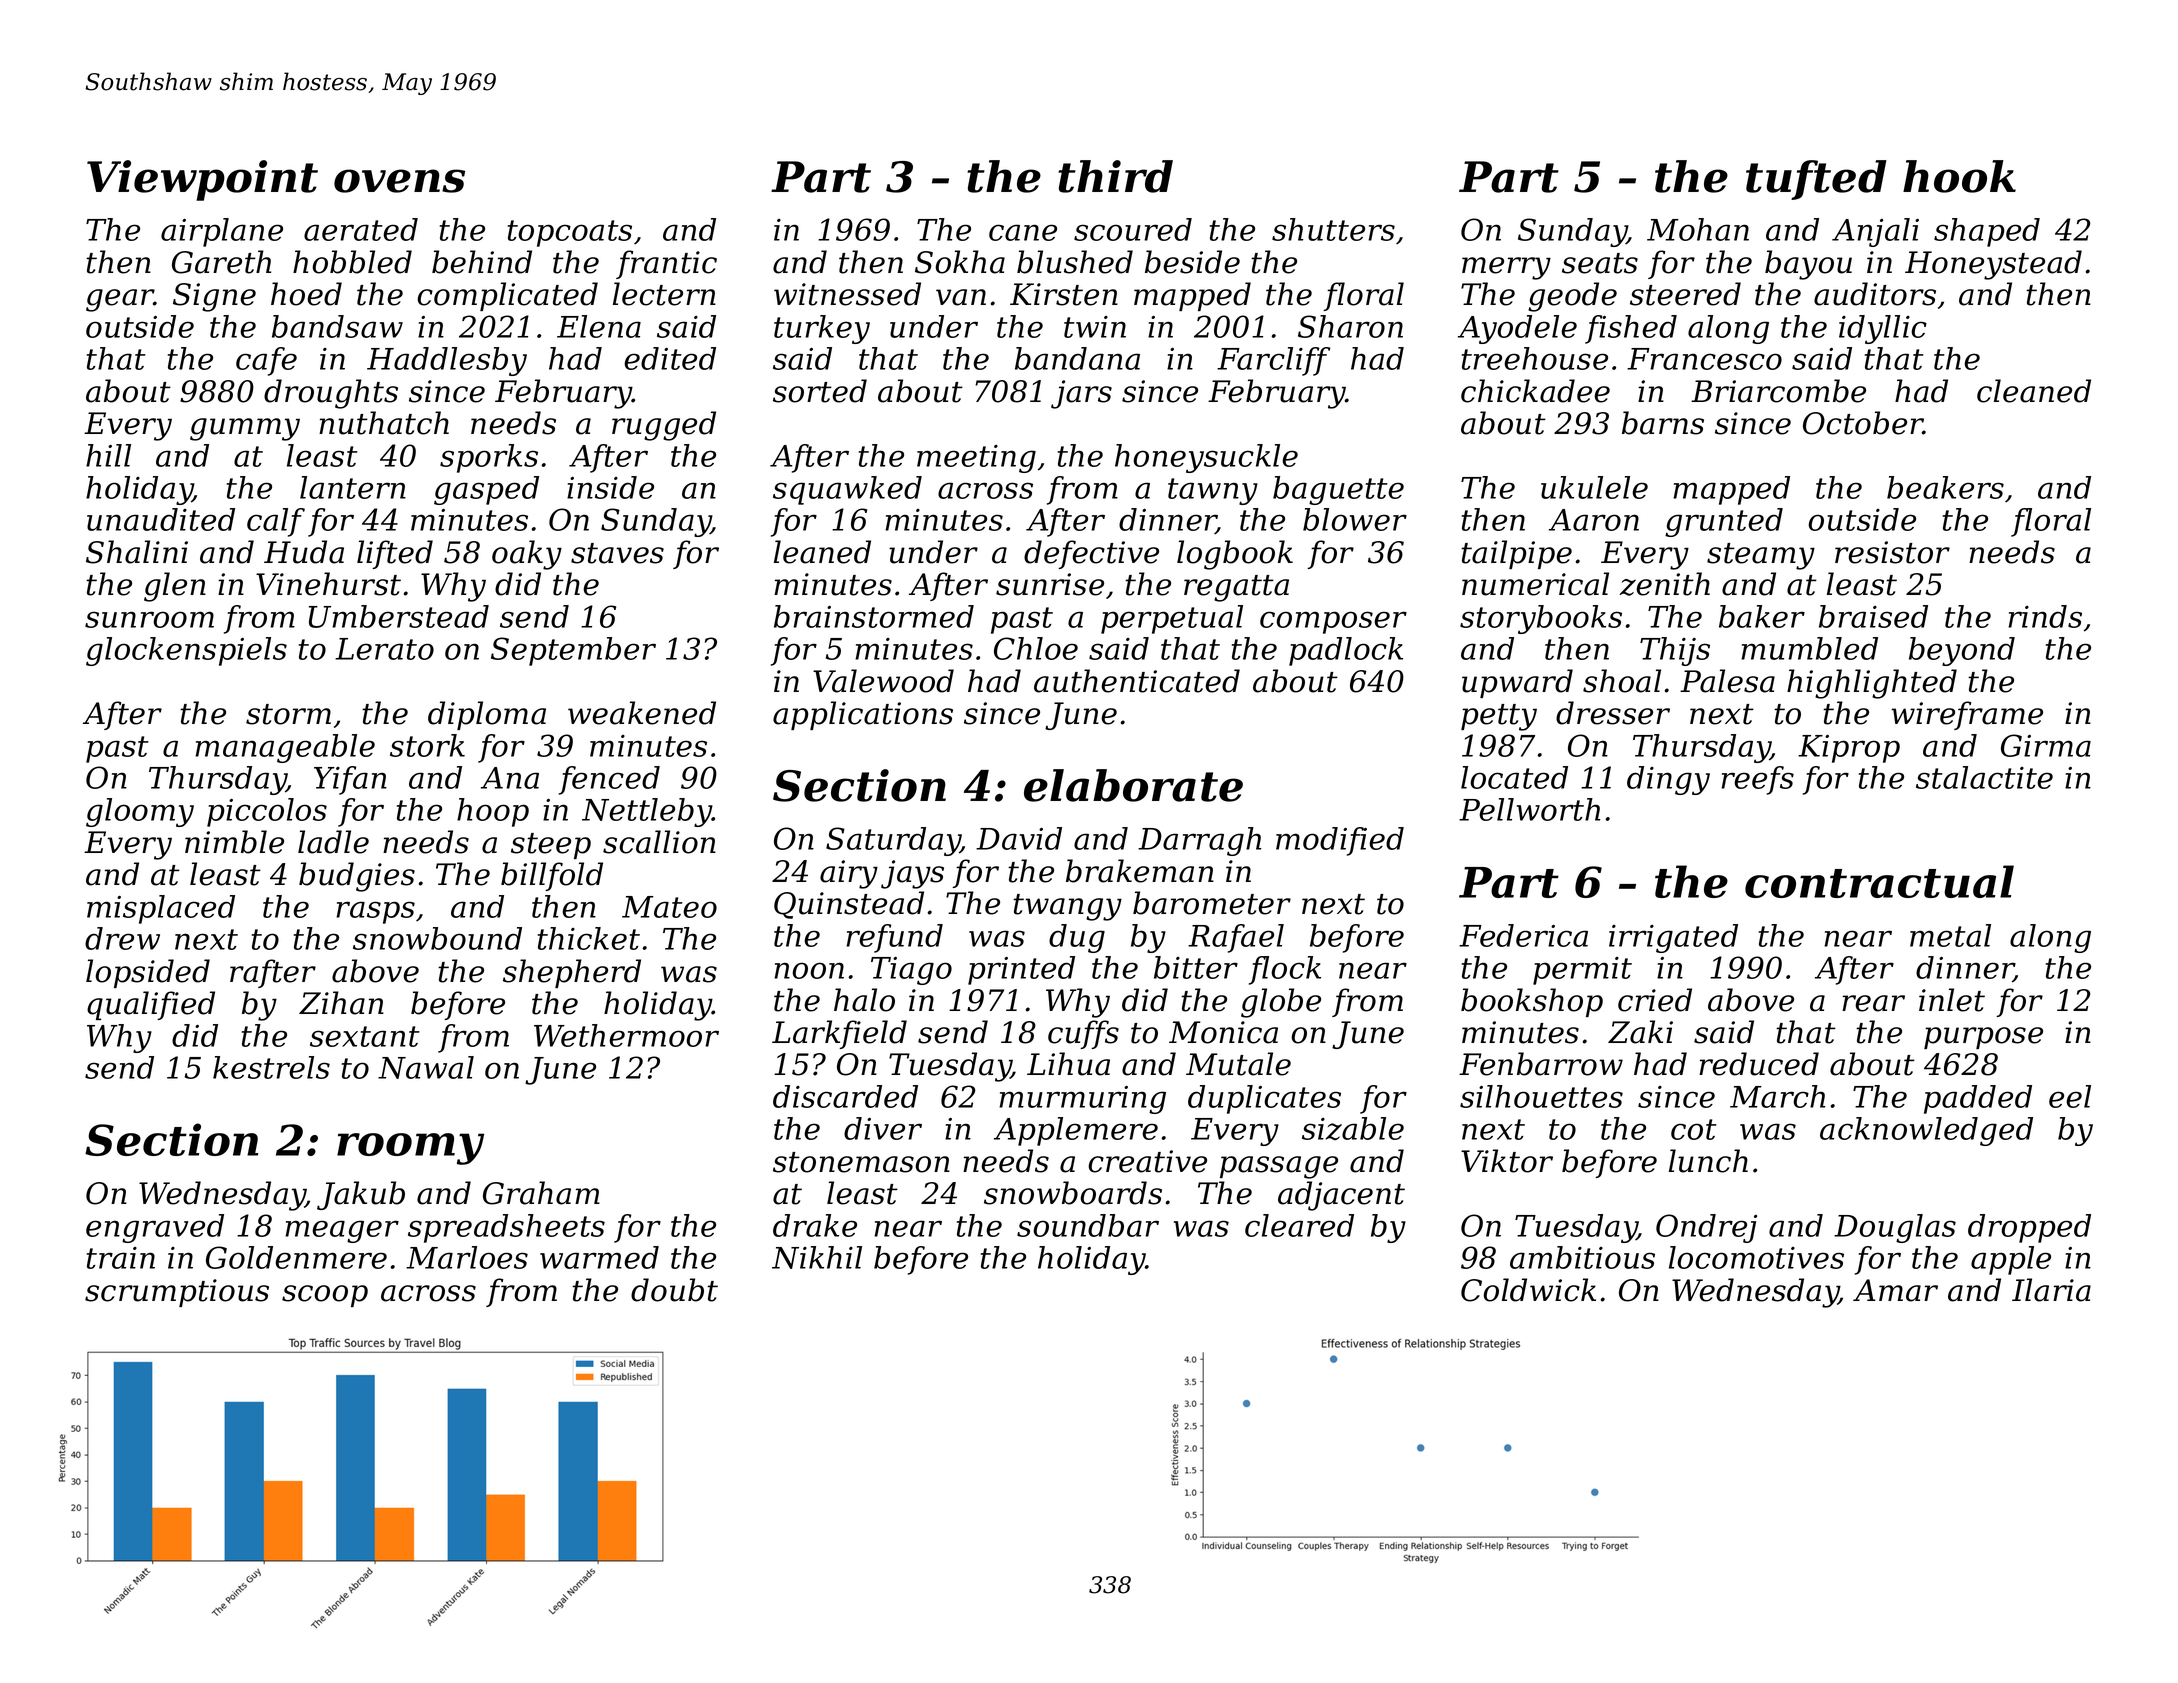  What do you see at coordinates (325, 1296) in the screenshot?
I see `scoop` at bounding box center [325, 1296].
